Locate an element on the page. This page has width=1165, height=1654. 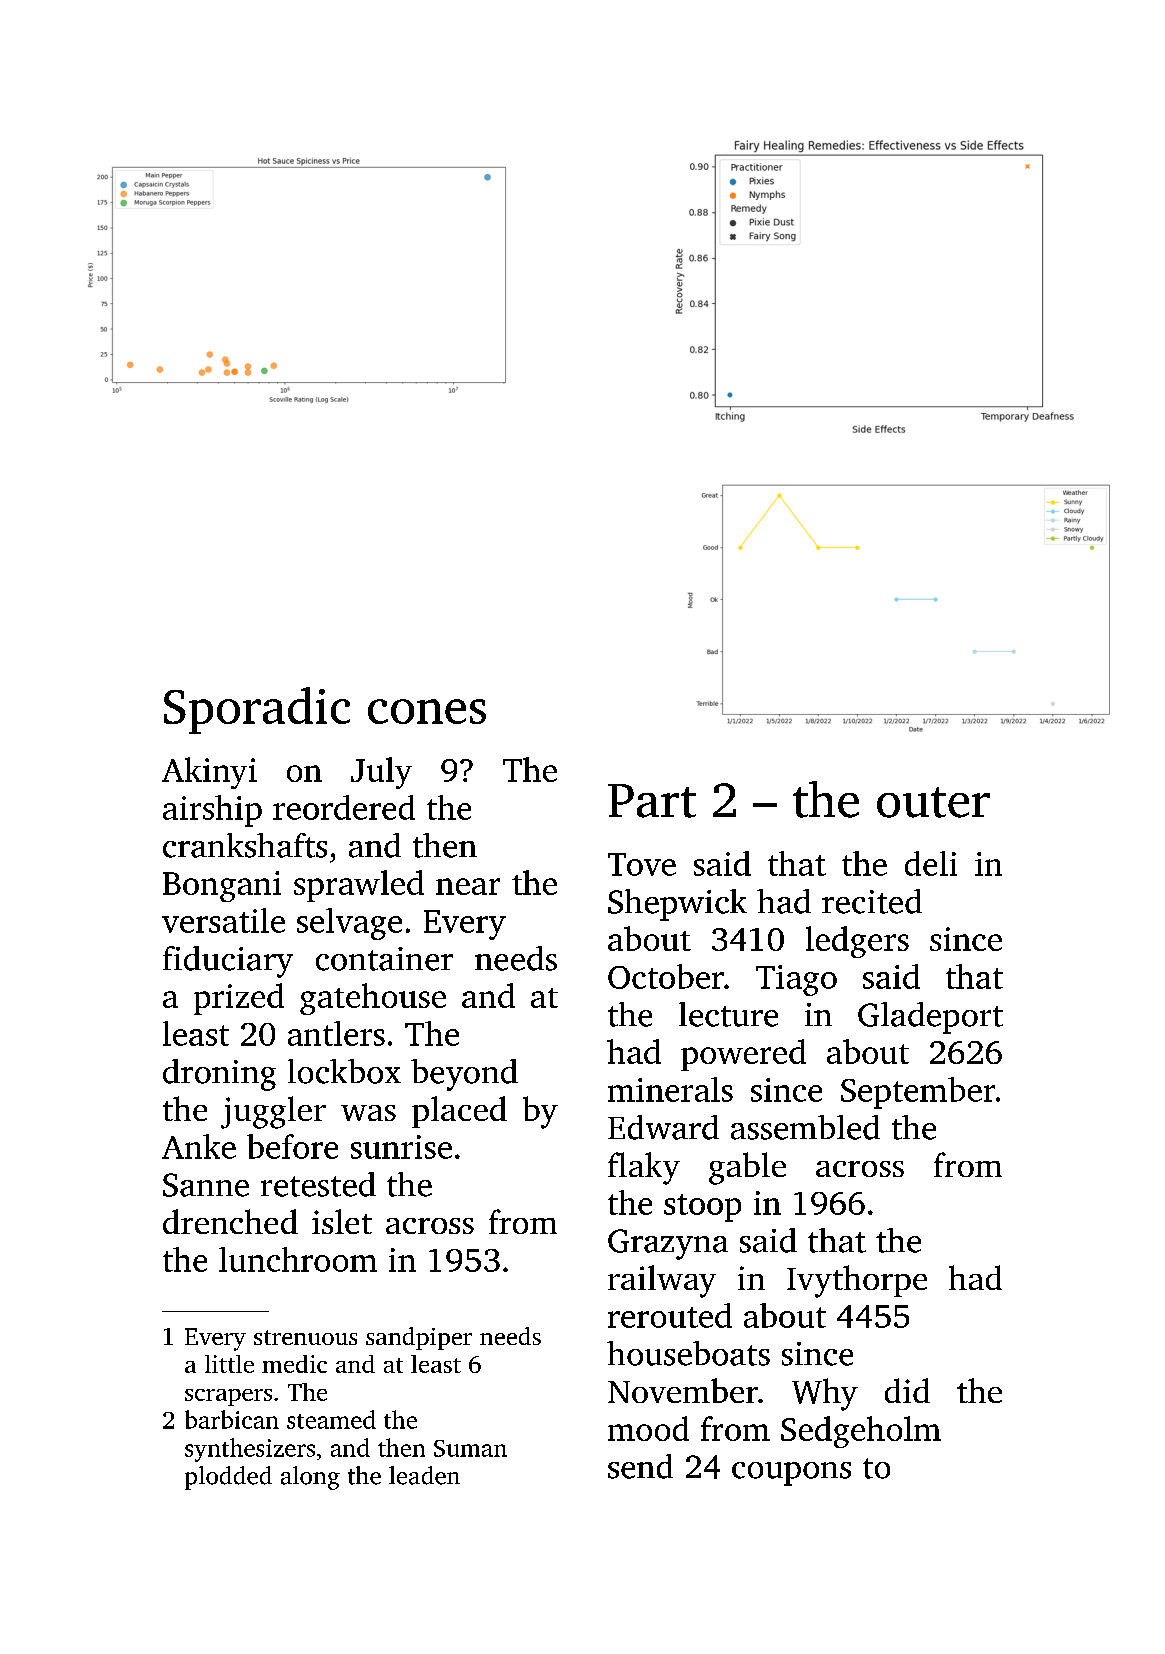
outer is located at coordinates (933, 802).
